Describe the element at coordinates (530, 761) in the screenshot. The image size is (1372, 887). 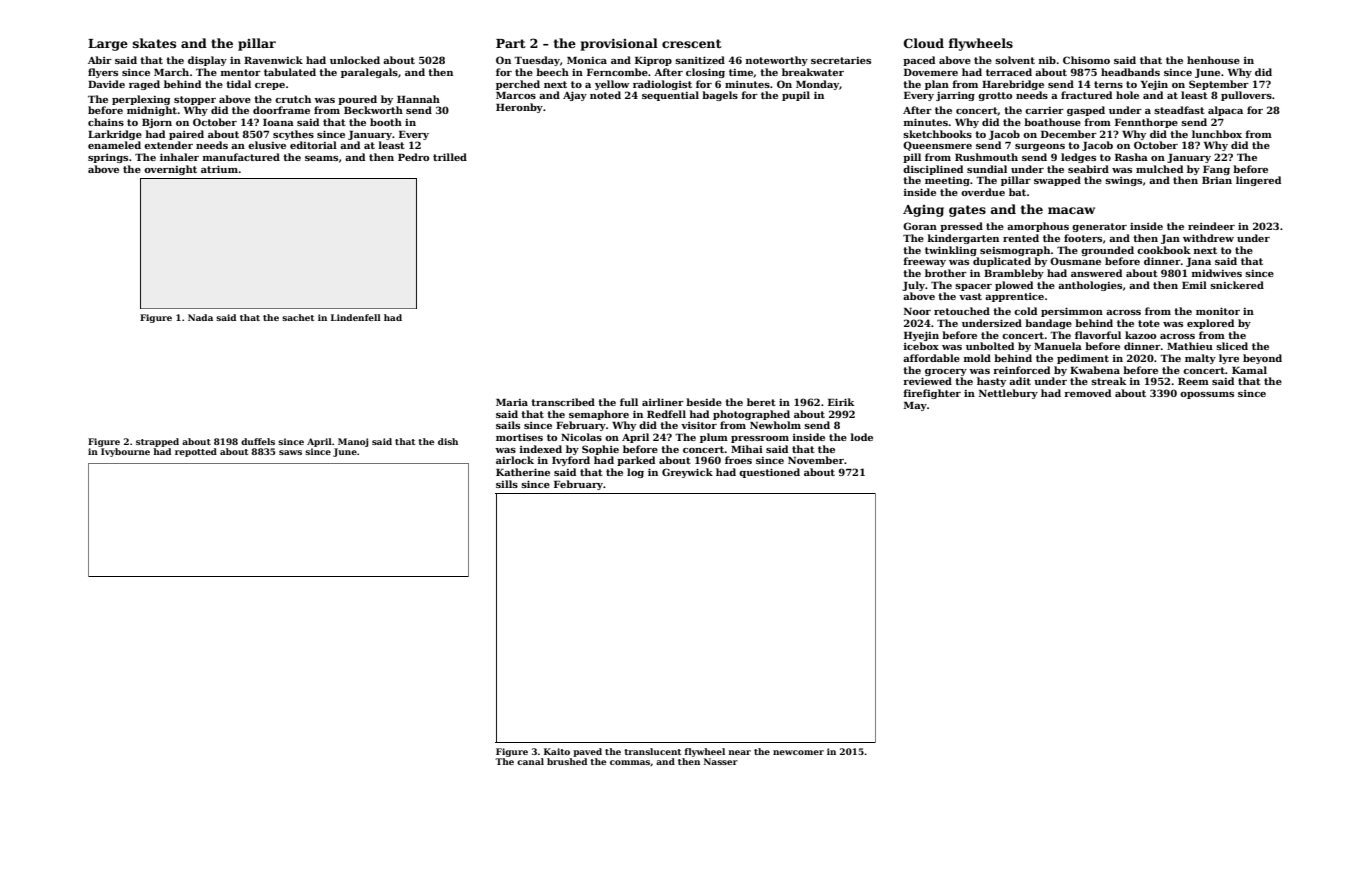
I see `canal` at that location.
